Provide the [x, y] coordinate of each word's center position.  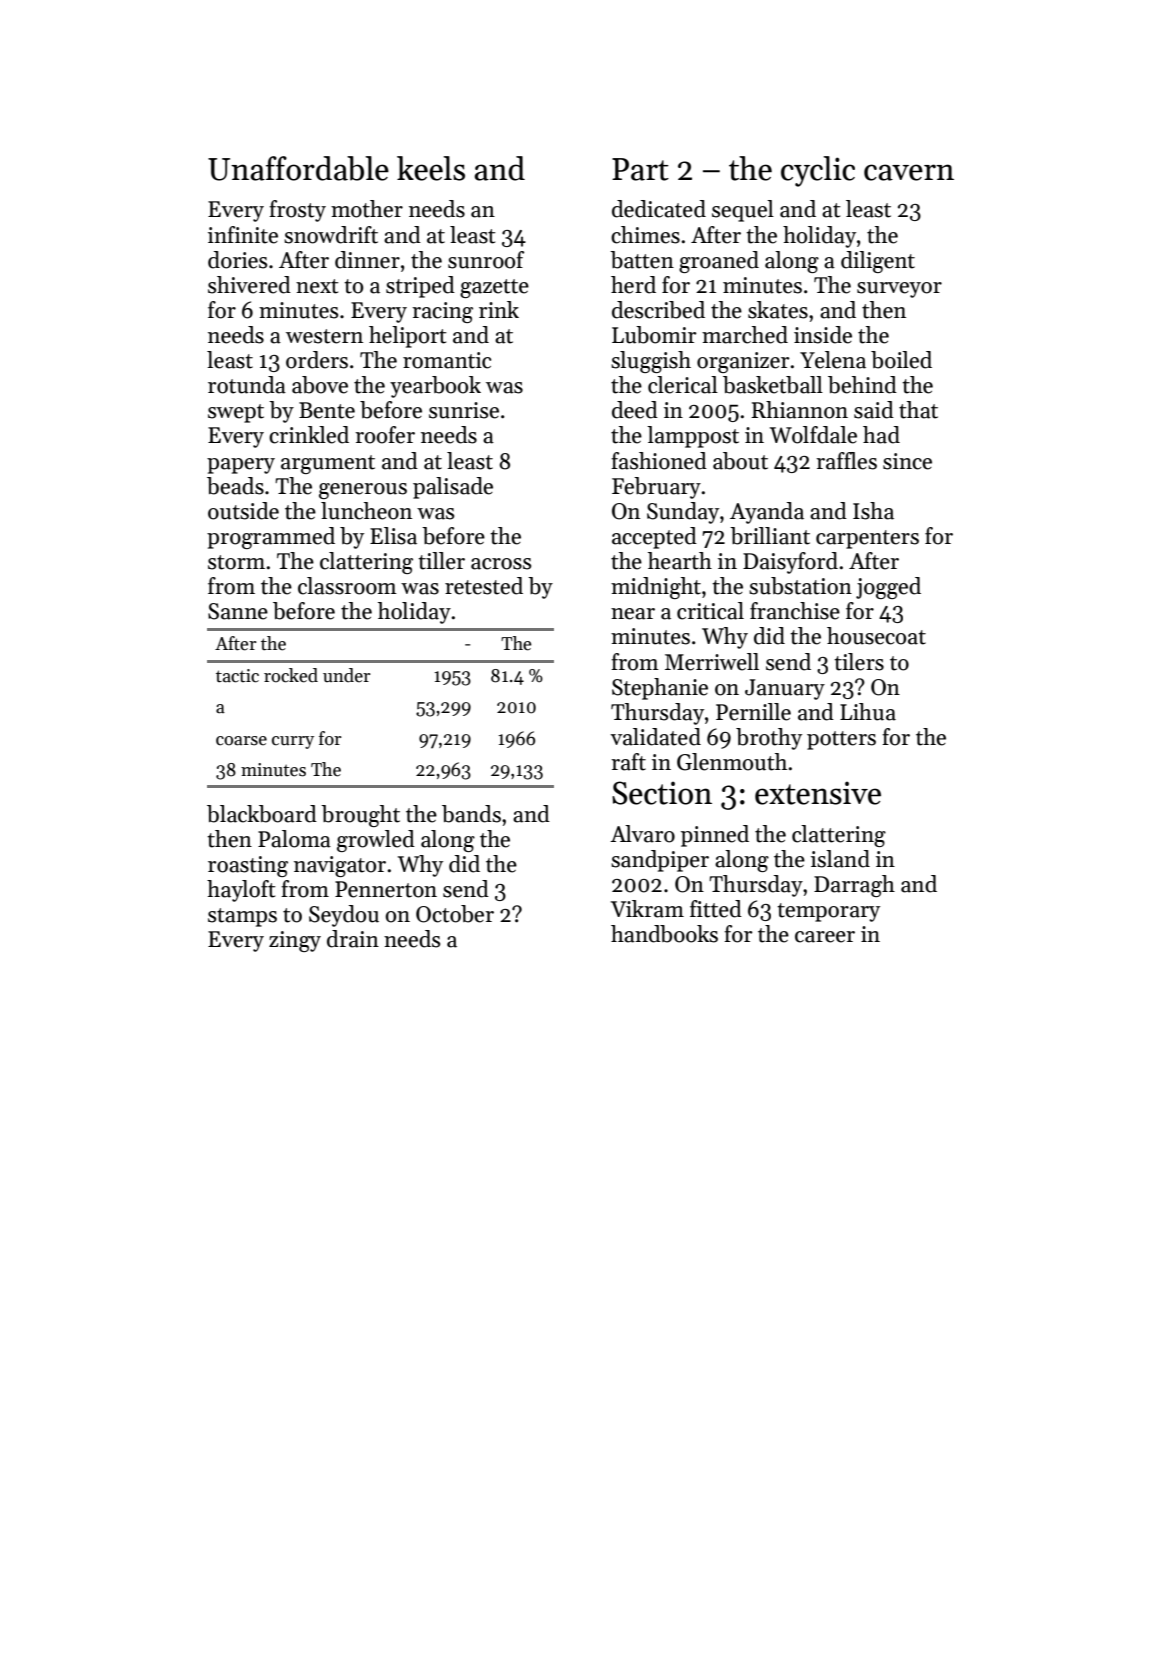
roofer [385, 435]
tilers [859, 662]
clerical [683, 385]
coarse [241, 741]
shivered [249, 285]
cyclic [818, 171]
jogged [888, 588]
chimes [645, 235]
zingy [295, 941]
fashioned [659, 461]
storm [236, 562]
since [907, 461]
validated [655, 737]
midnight [656, 588]
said [874, 410]
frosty [297, 211]
